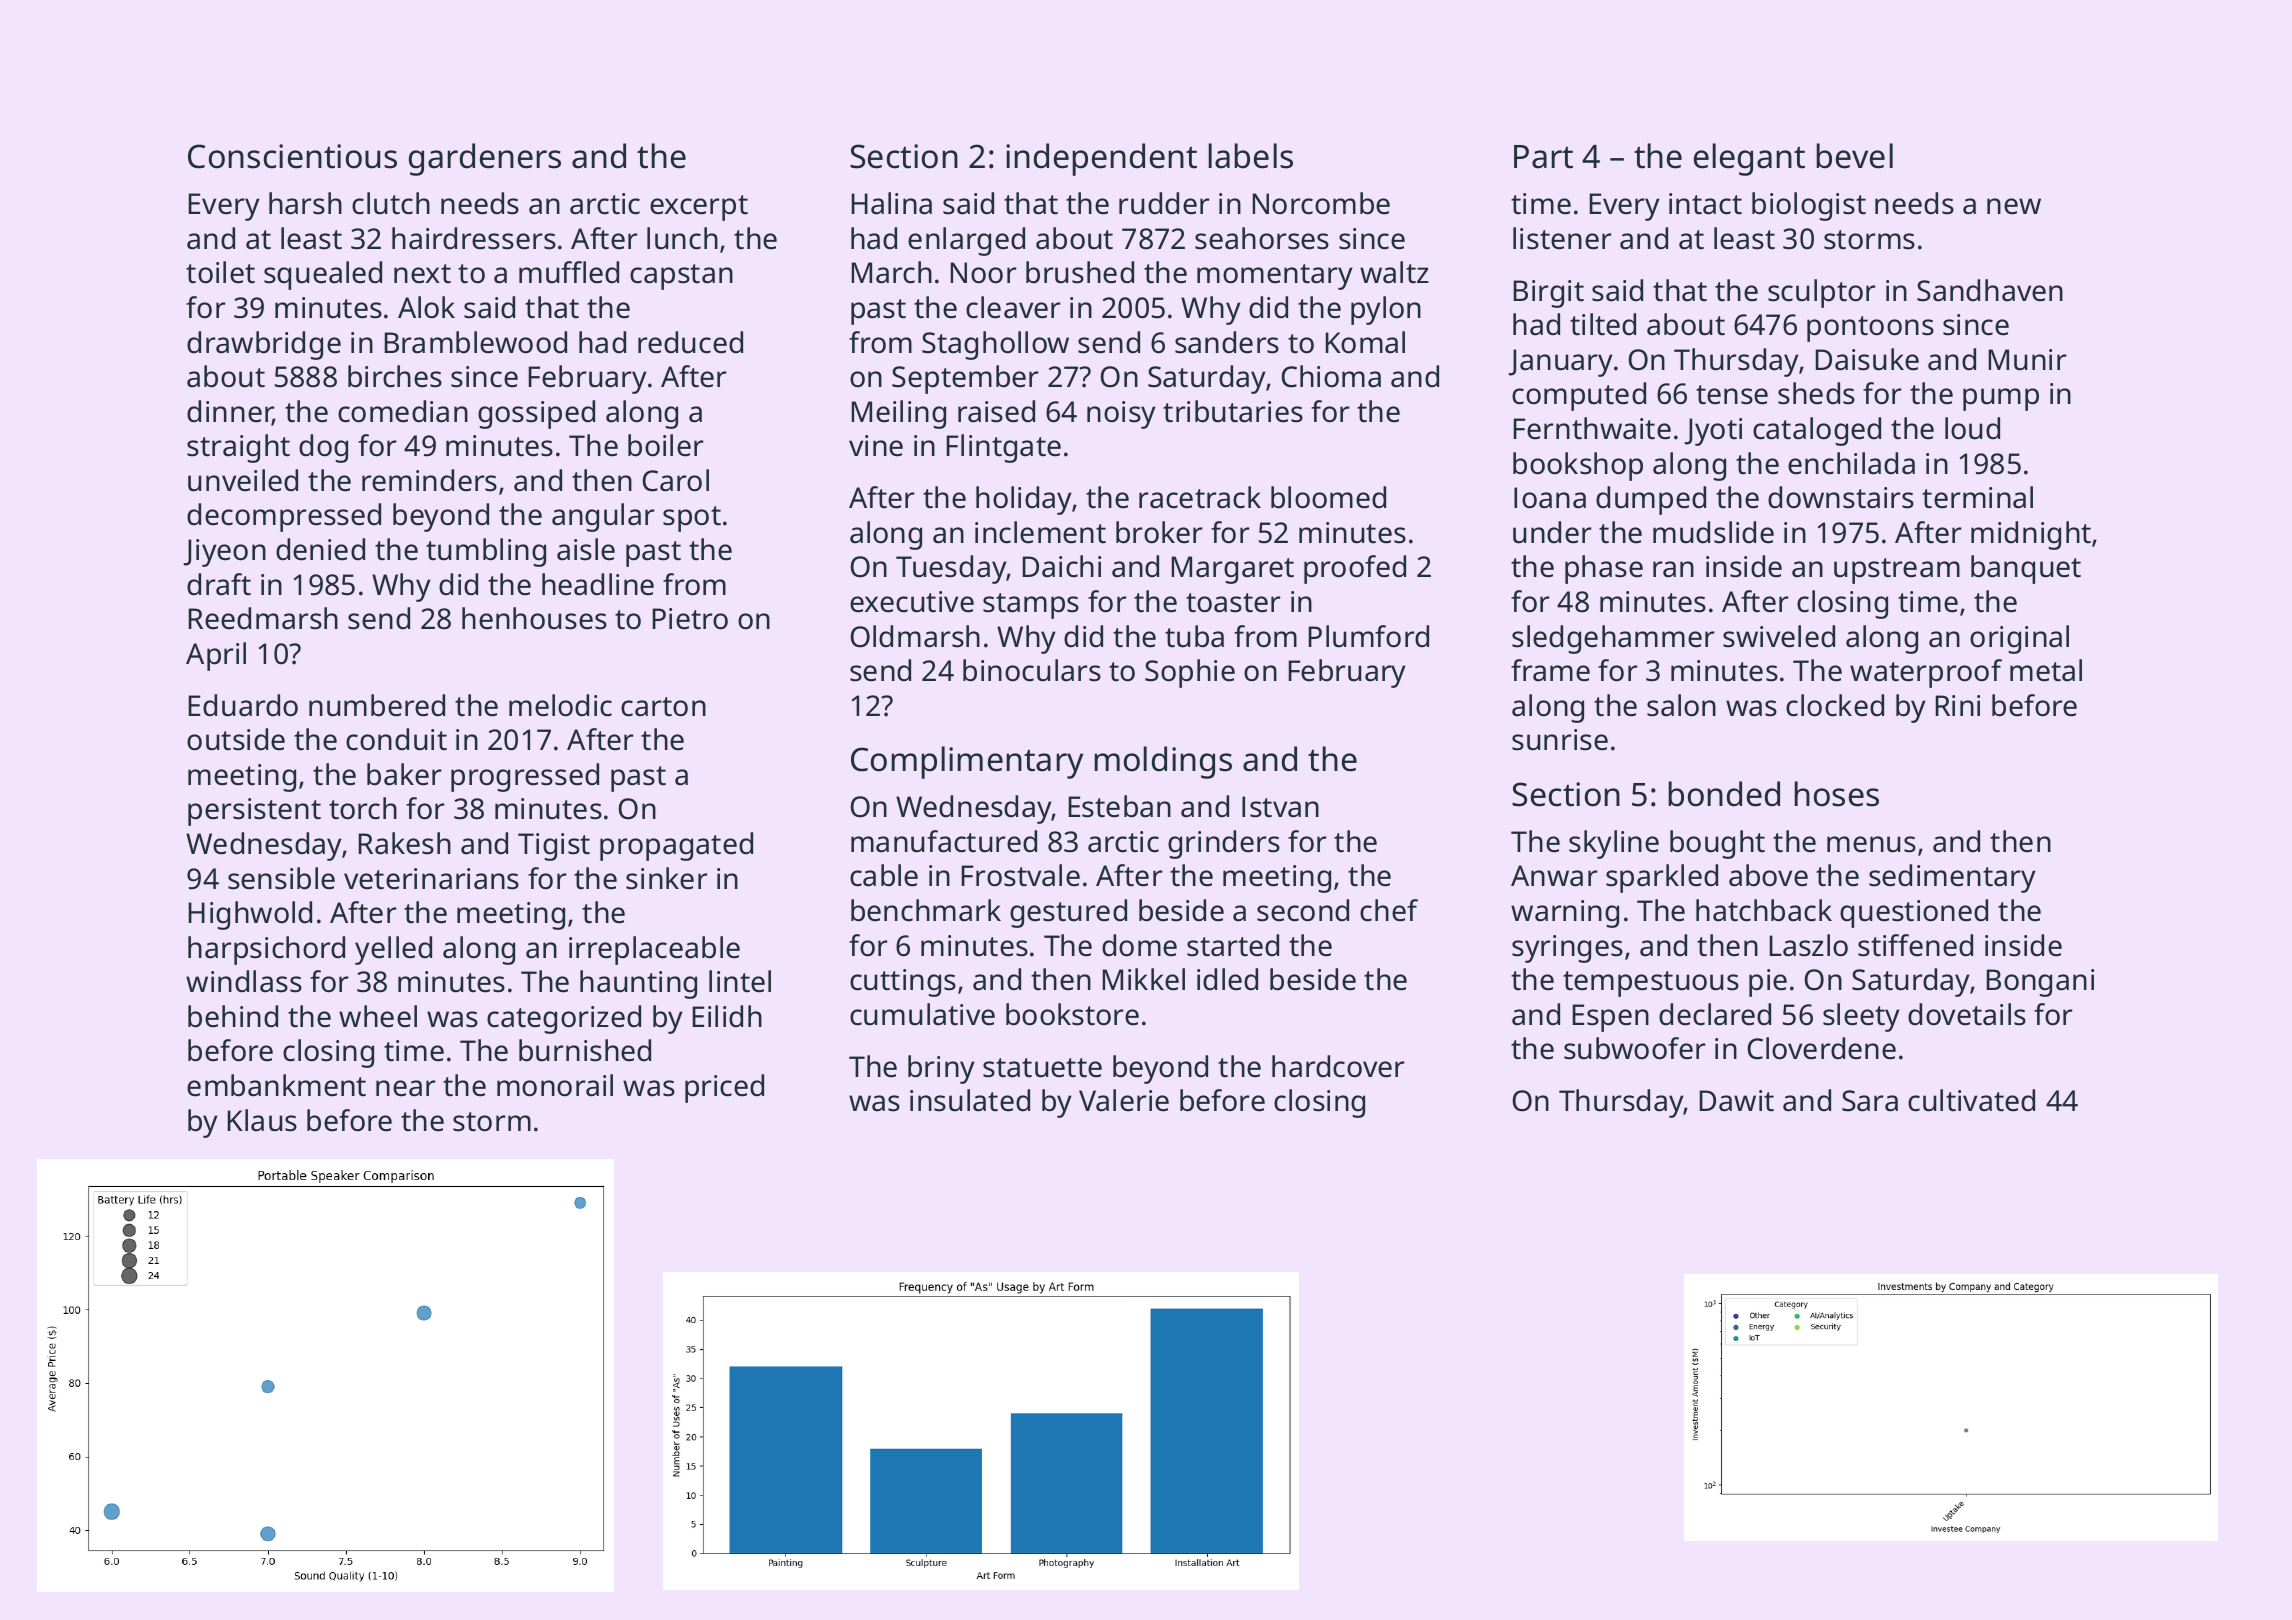  I want to click on Pietro, so click(690, 619).
